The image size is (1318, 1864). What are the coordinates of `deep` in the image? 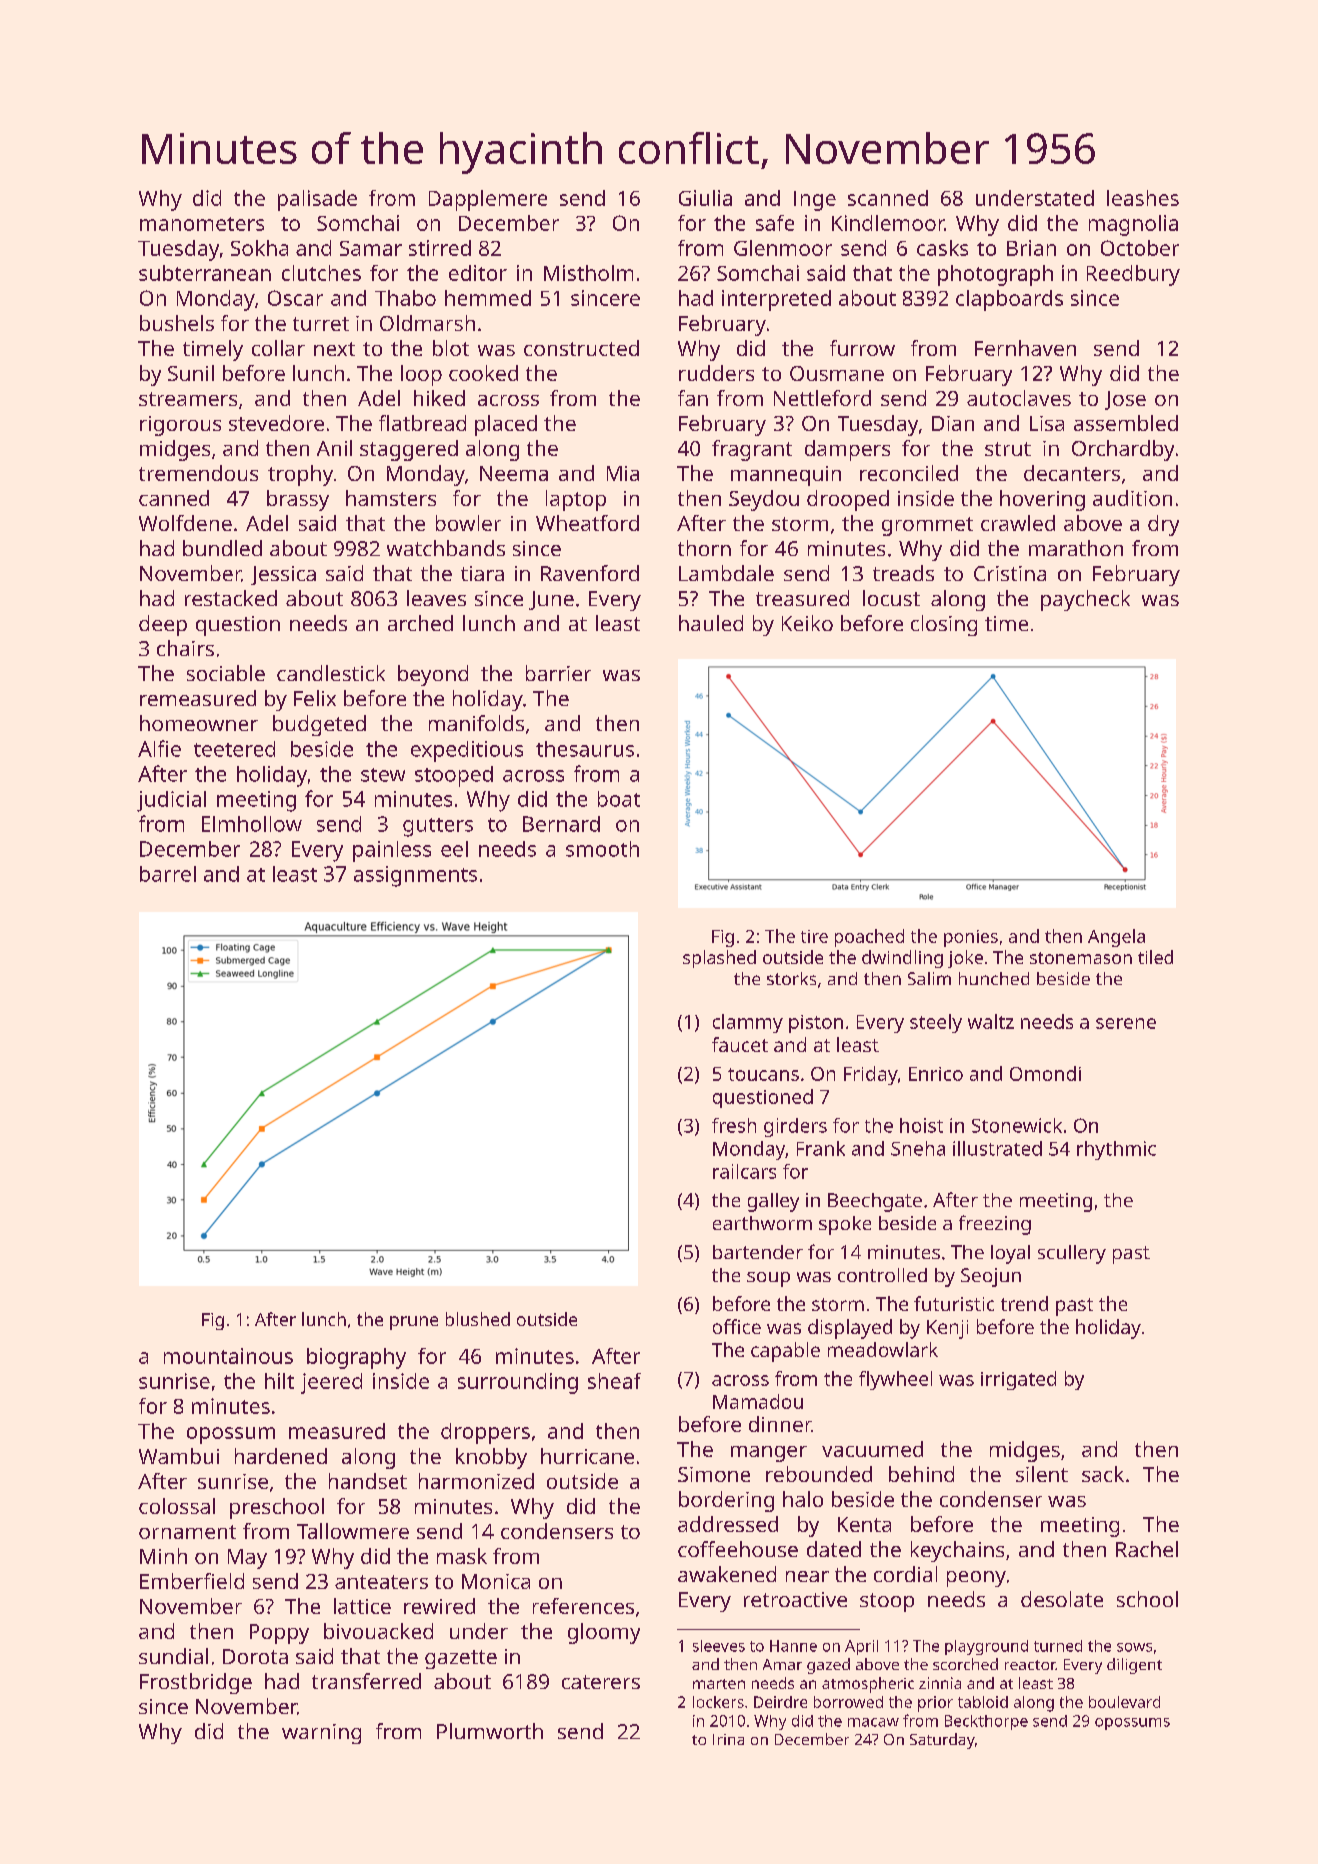 It's located at (163, 625).
